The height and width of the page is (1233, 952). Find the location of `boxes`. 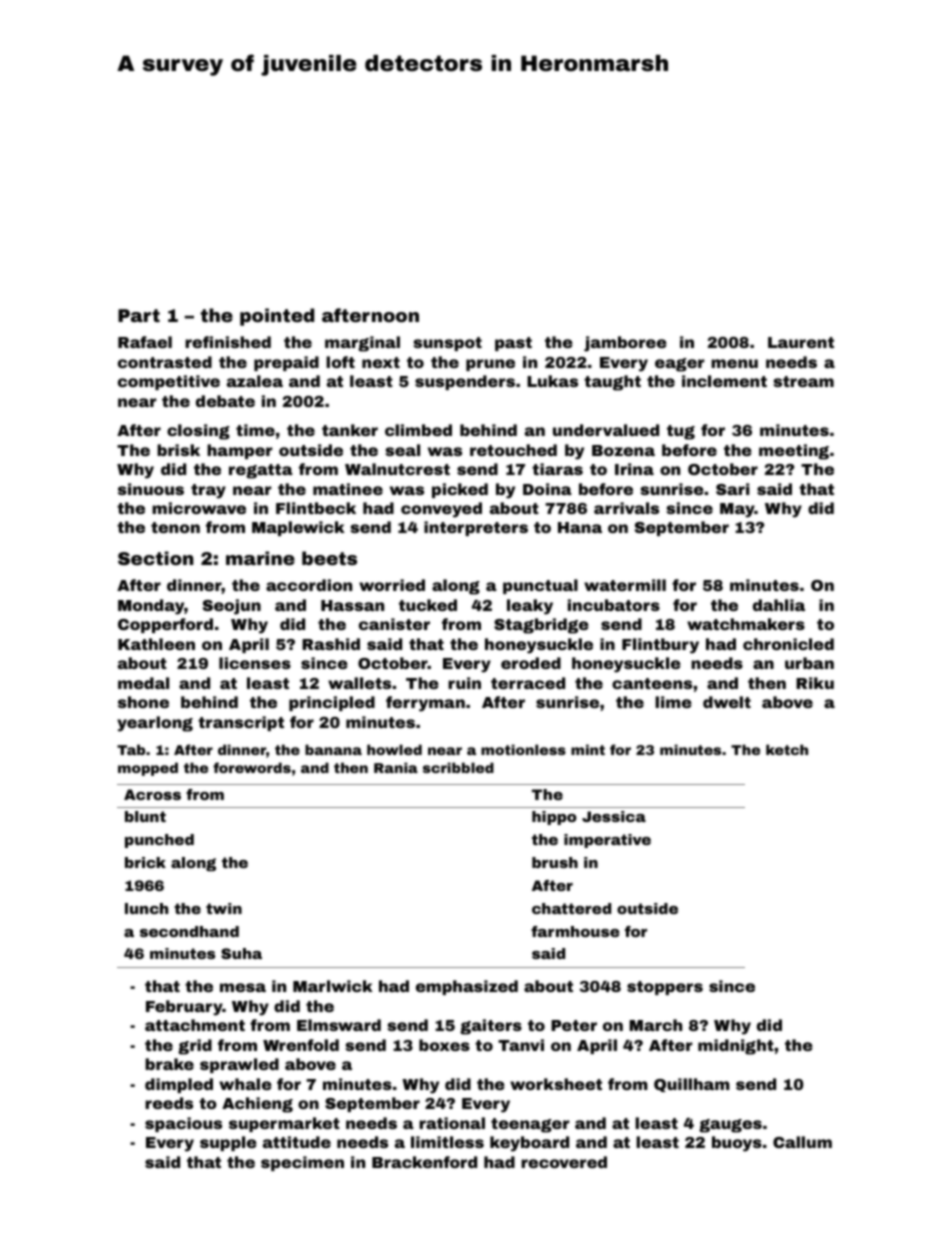

boxes is located at coordinates (444, 1045).
